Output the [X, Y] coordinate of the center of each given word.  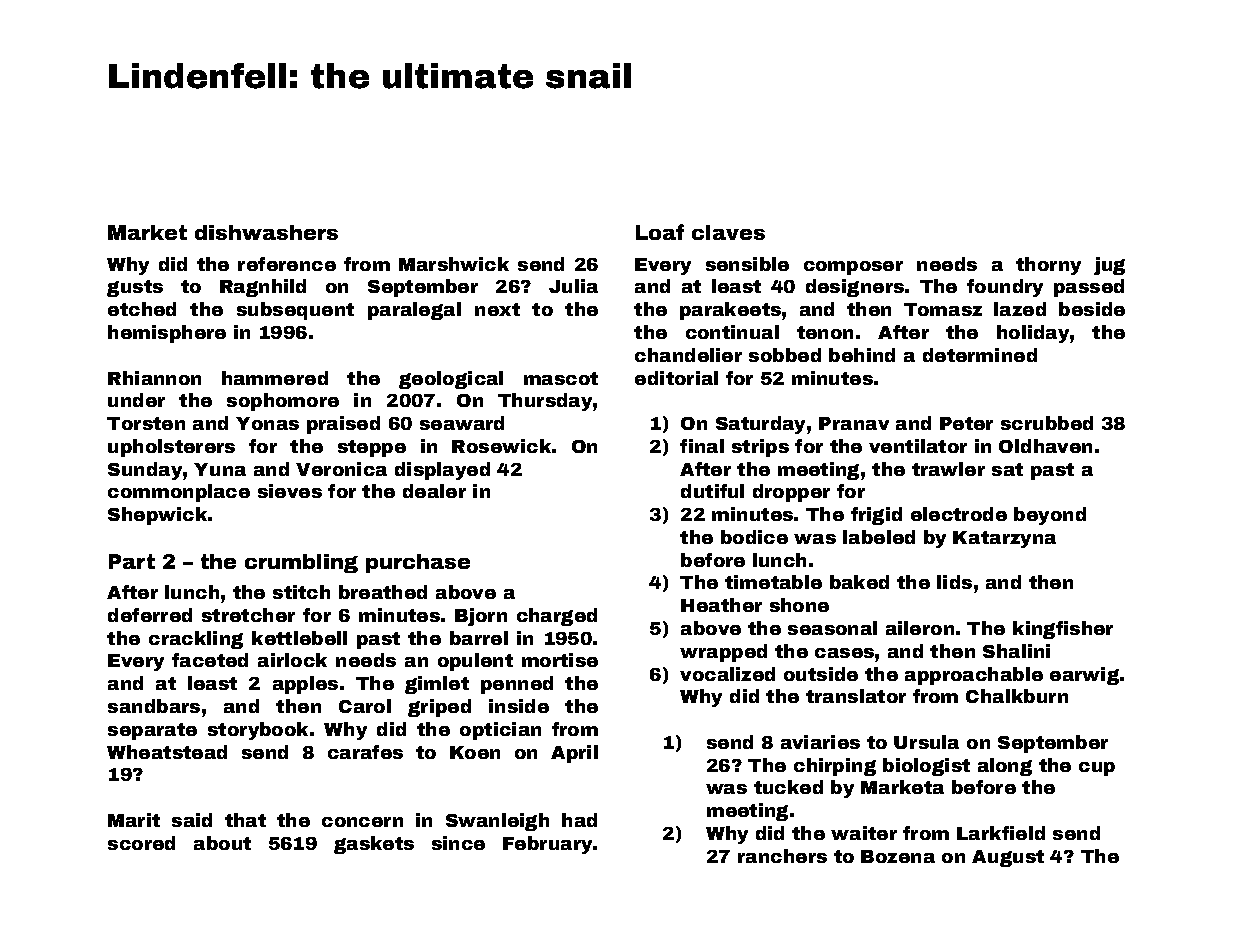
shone [799, 605]
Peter [966, 423]
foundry [1005, 288]
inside [519, 706]
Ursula [926, 742]
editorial [676, 378]
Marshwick [454, 264]
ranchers [782, 856]
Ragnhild [263, 288]
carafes [365, 752]
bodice [754, 537]
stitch [301, 592]
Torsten [146, 423]
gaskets [374, 845]
